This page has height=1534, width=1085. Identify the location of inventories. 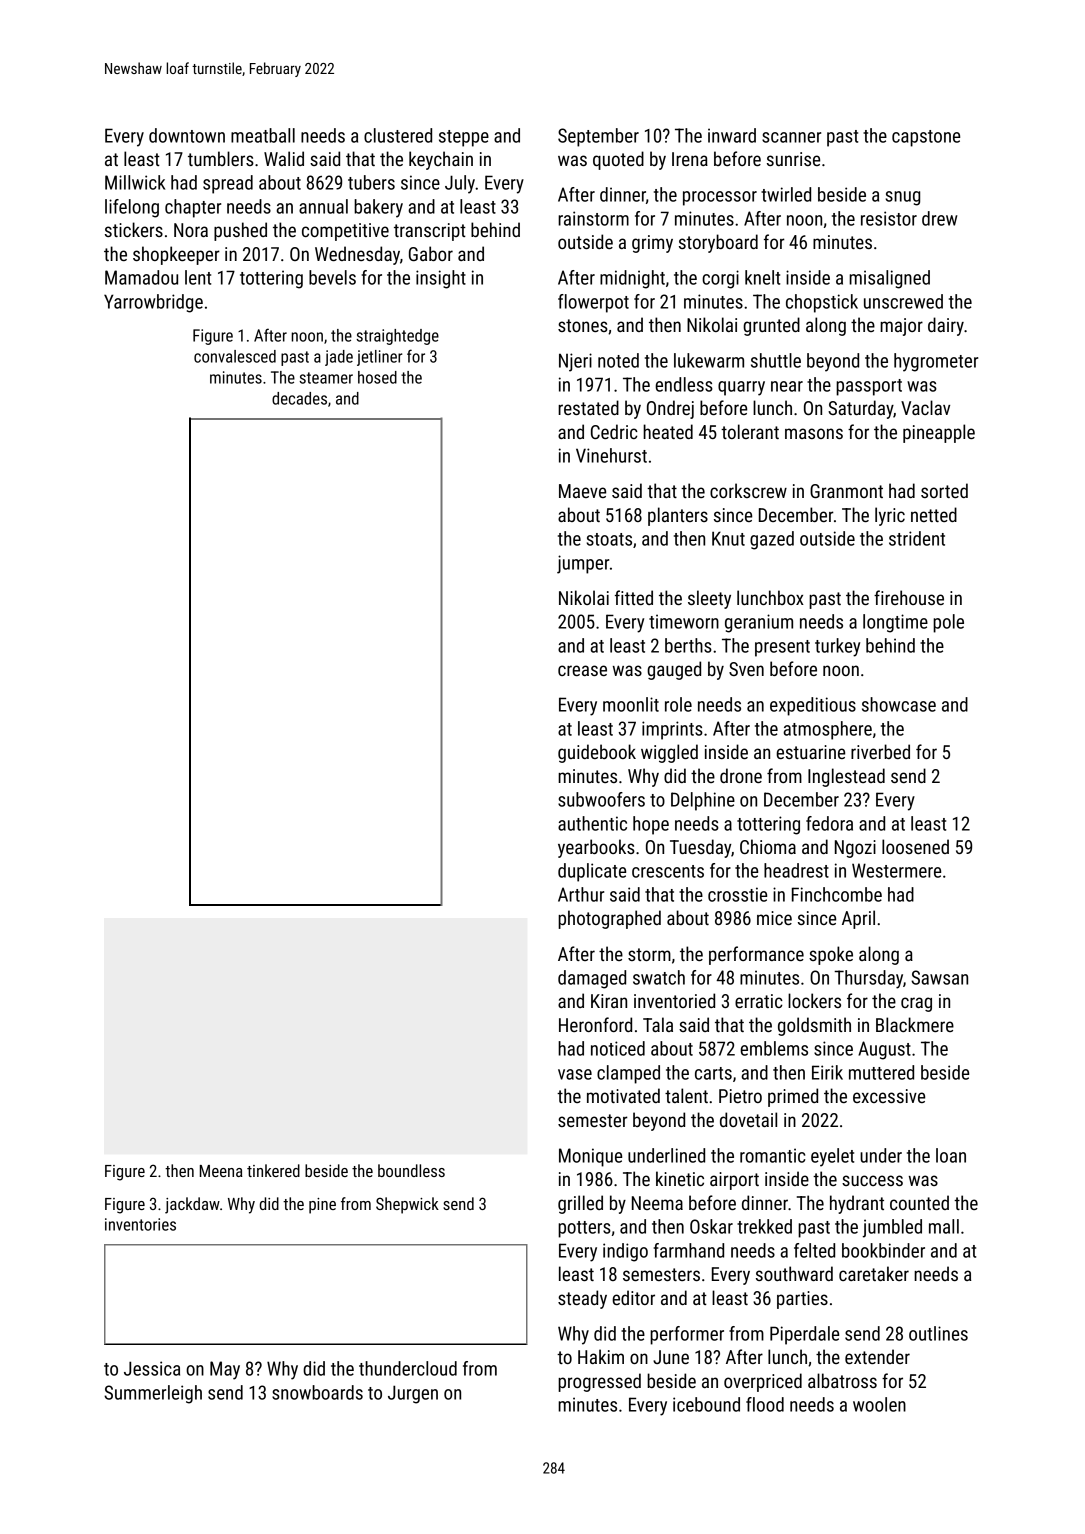
(140, 1224).
